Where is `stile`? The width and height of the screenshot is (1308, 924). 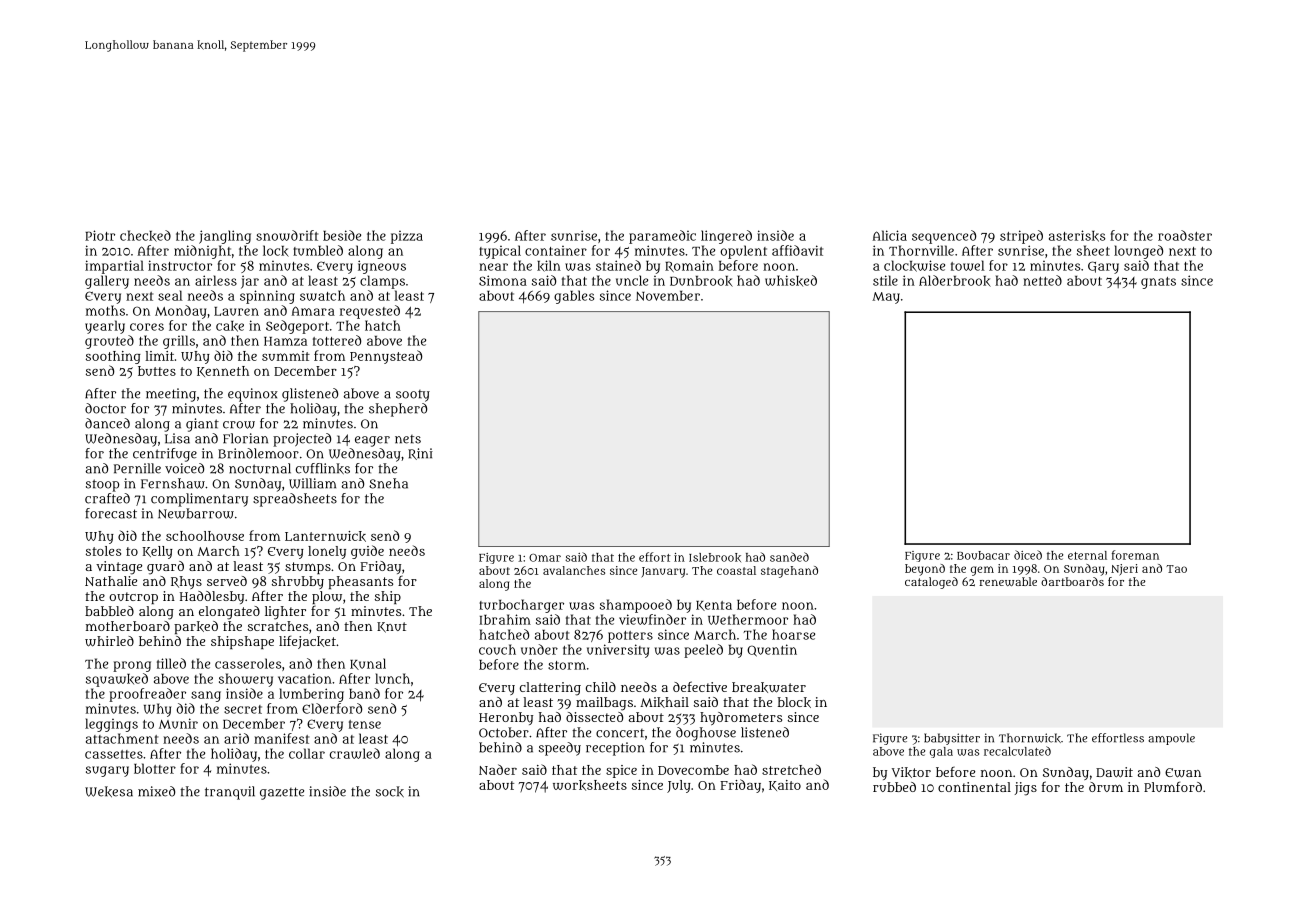 stile is located at coordinates (885, 280).
